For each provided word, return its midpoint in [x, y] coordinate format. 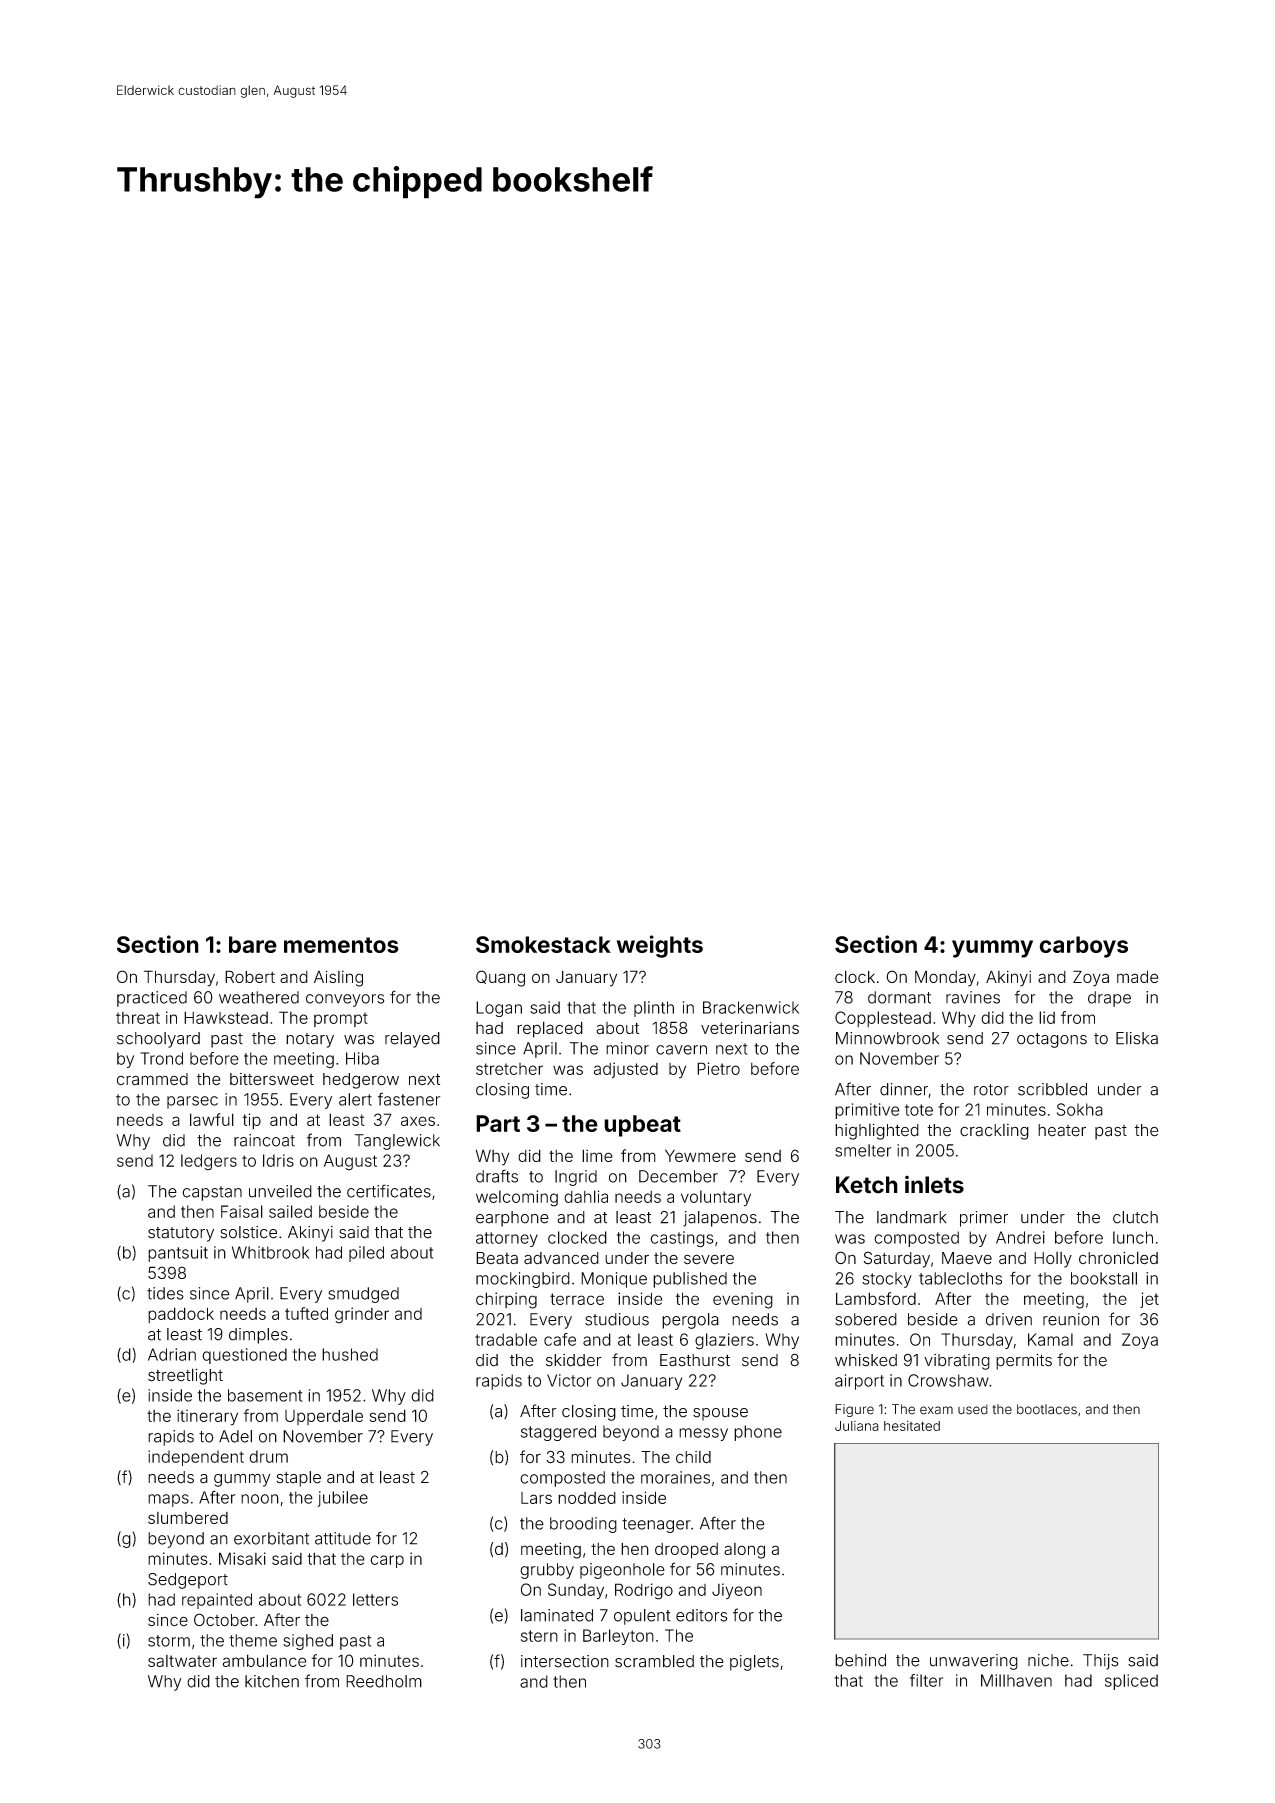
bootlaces [1047, 1409]
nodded [587, 1498]
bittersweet [272, 1079]
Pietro [718, 1068]
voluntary [716, 1198]
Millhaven [1016, 1680]
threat [138, 1018]
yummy [992, 949]
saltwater [182, 1661]
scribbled [1052, 1089]
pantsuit [178, 1254]
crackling [994, 1132]
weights [660, 946]
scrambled [654, 1661]
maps [168, 1500]
